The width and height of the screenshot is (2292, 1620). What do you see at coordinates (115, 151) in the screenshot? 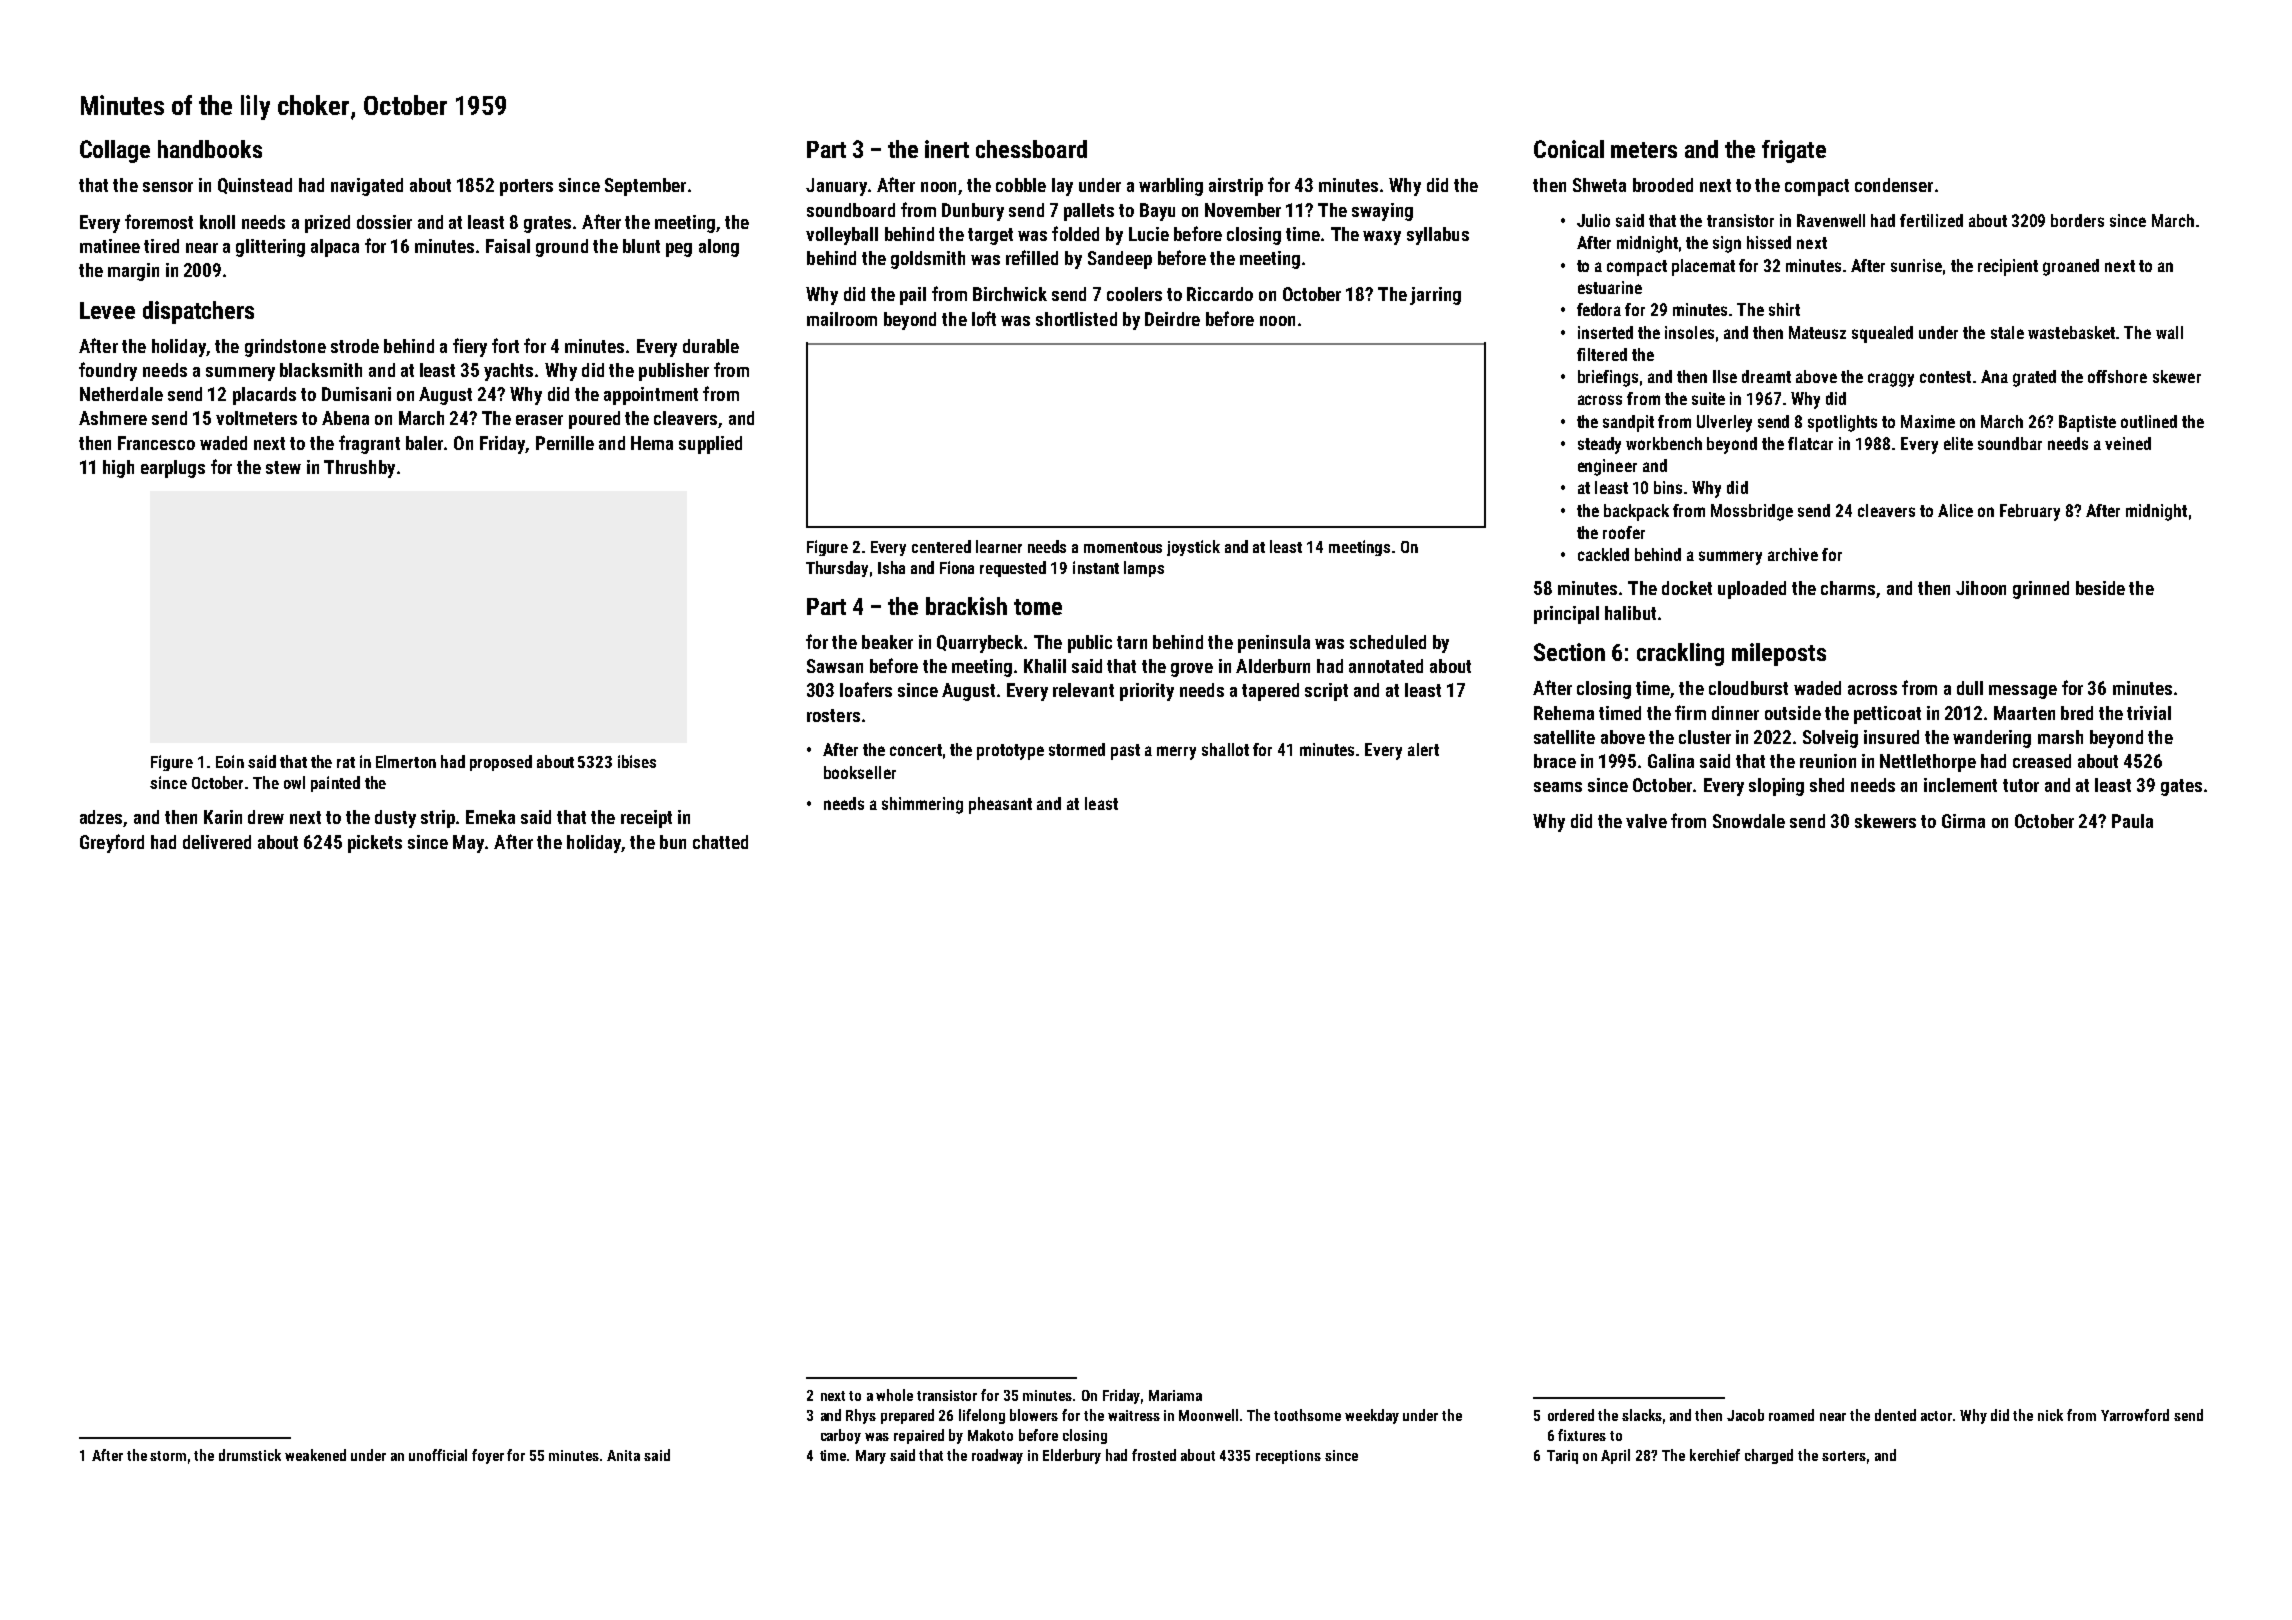
I see `Collage` at bounding box center [115, 151].
